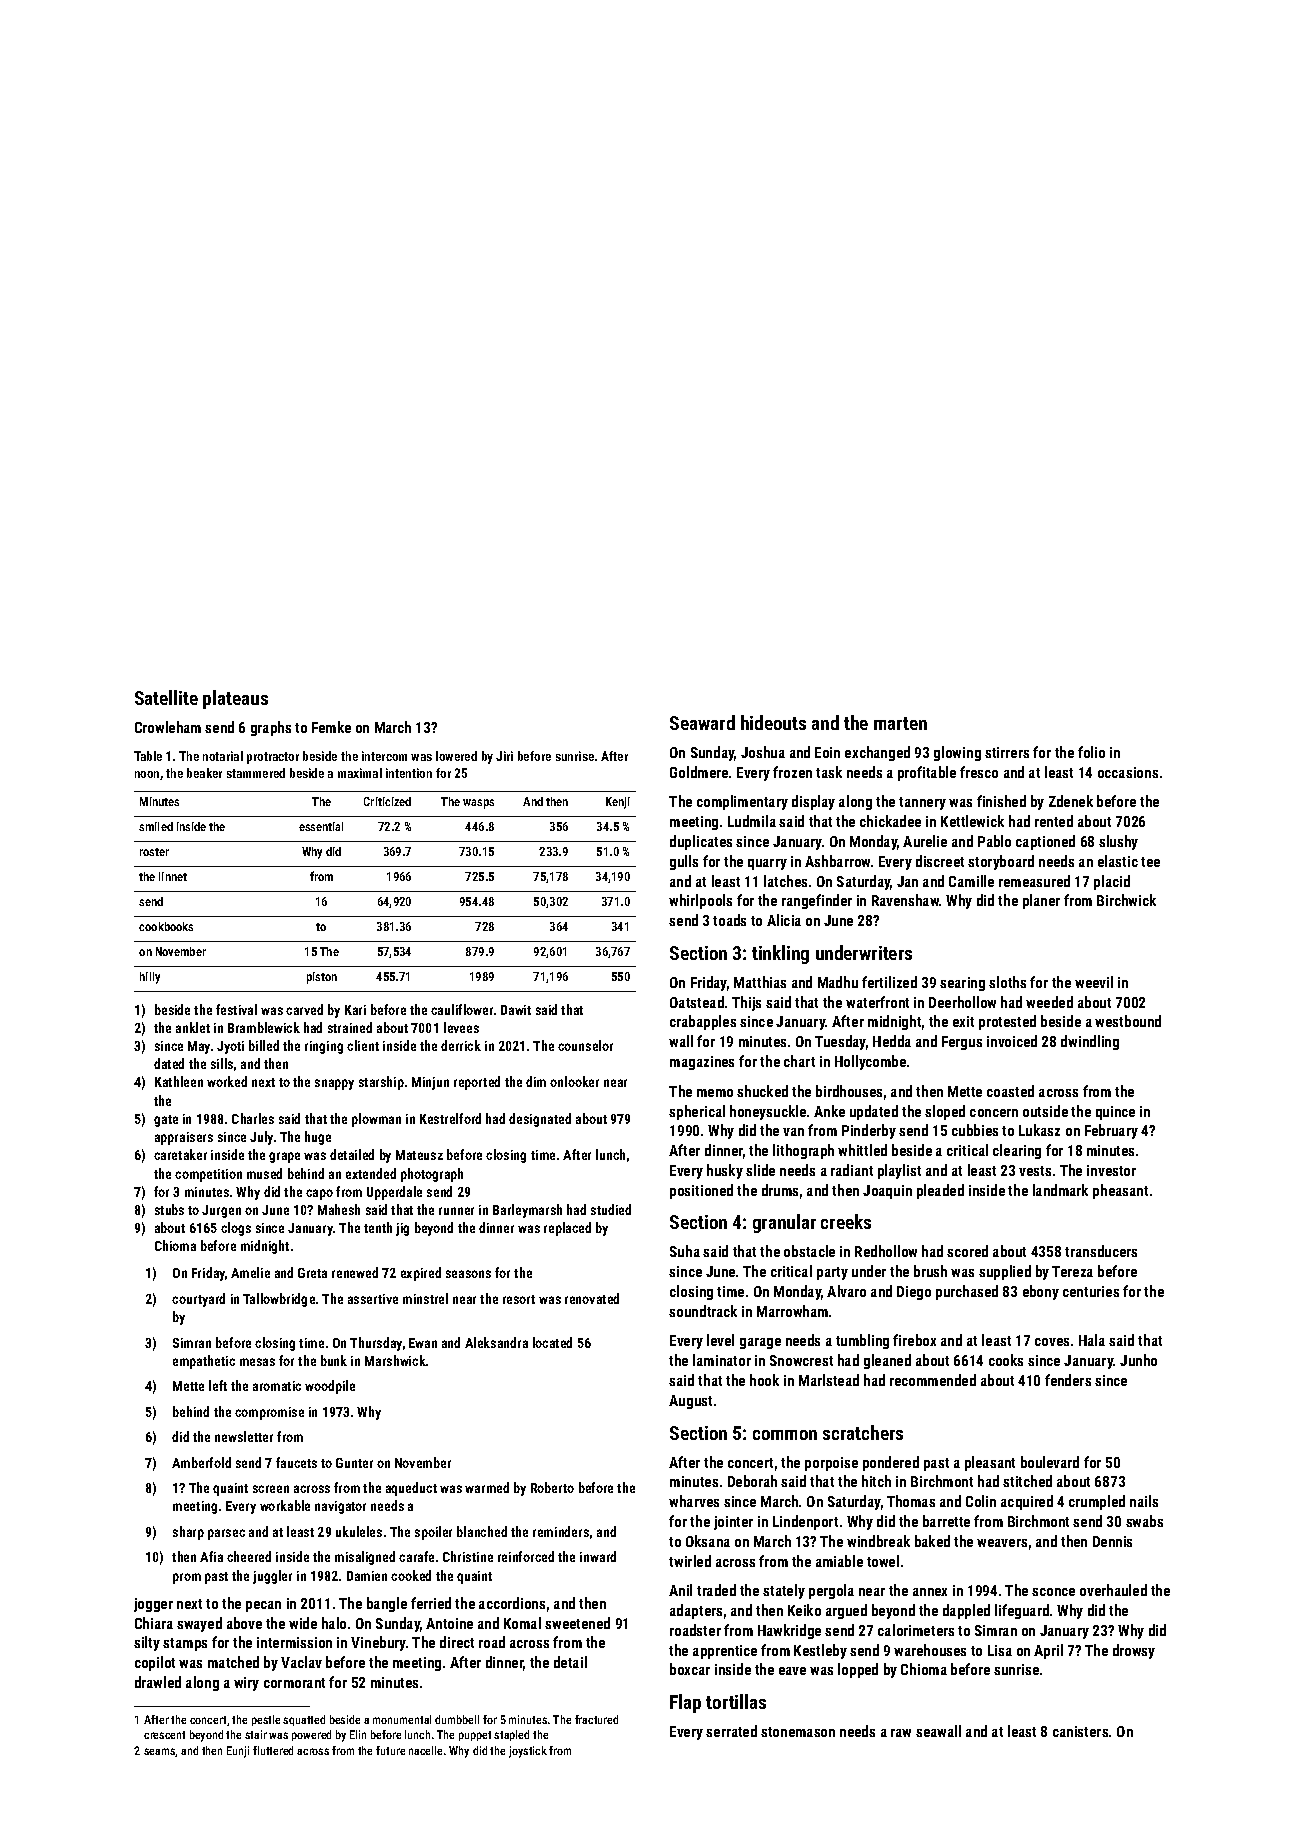 The image size is (1306, 1846). Describe the element at coordinates (784, 1223) in the document. I see `granular` at that location.
